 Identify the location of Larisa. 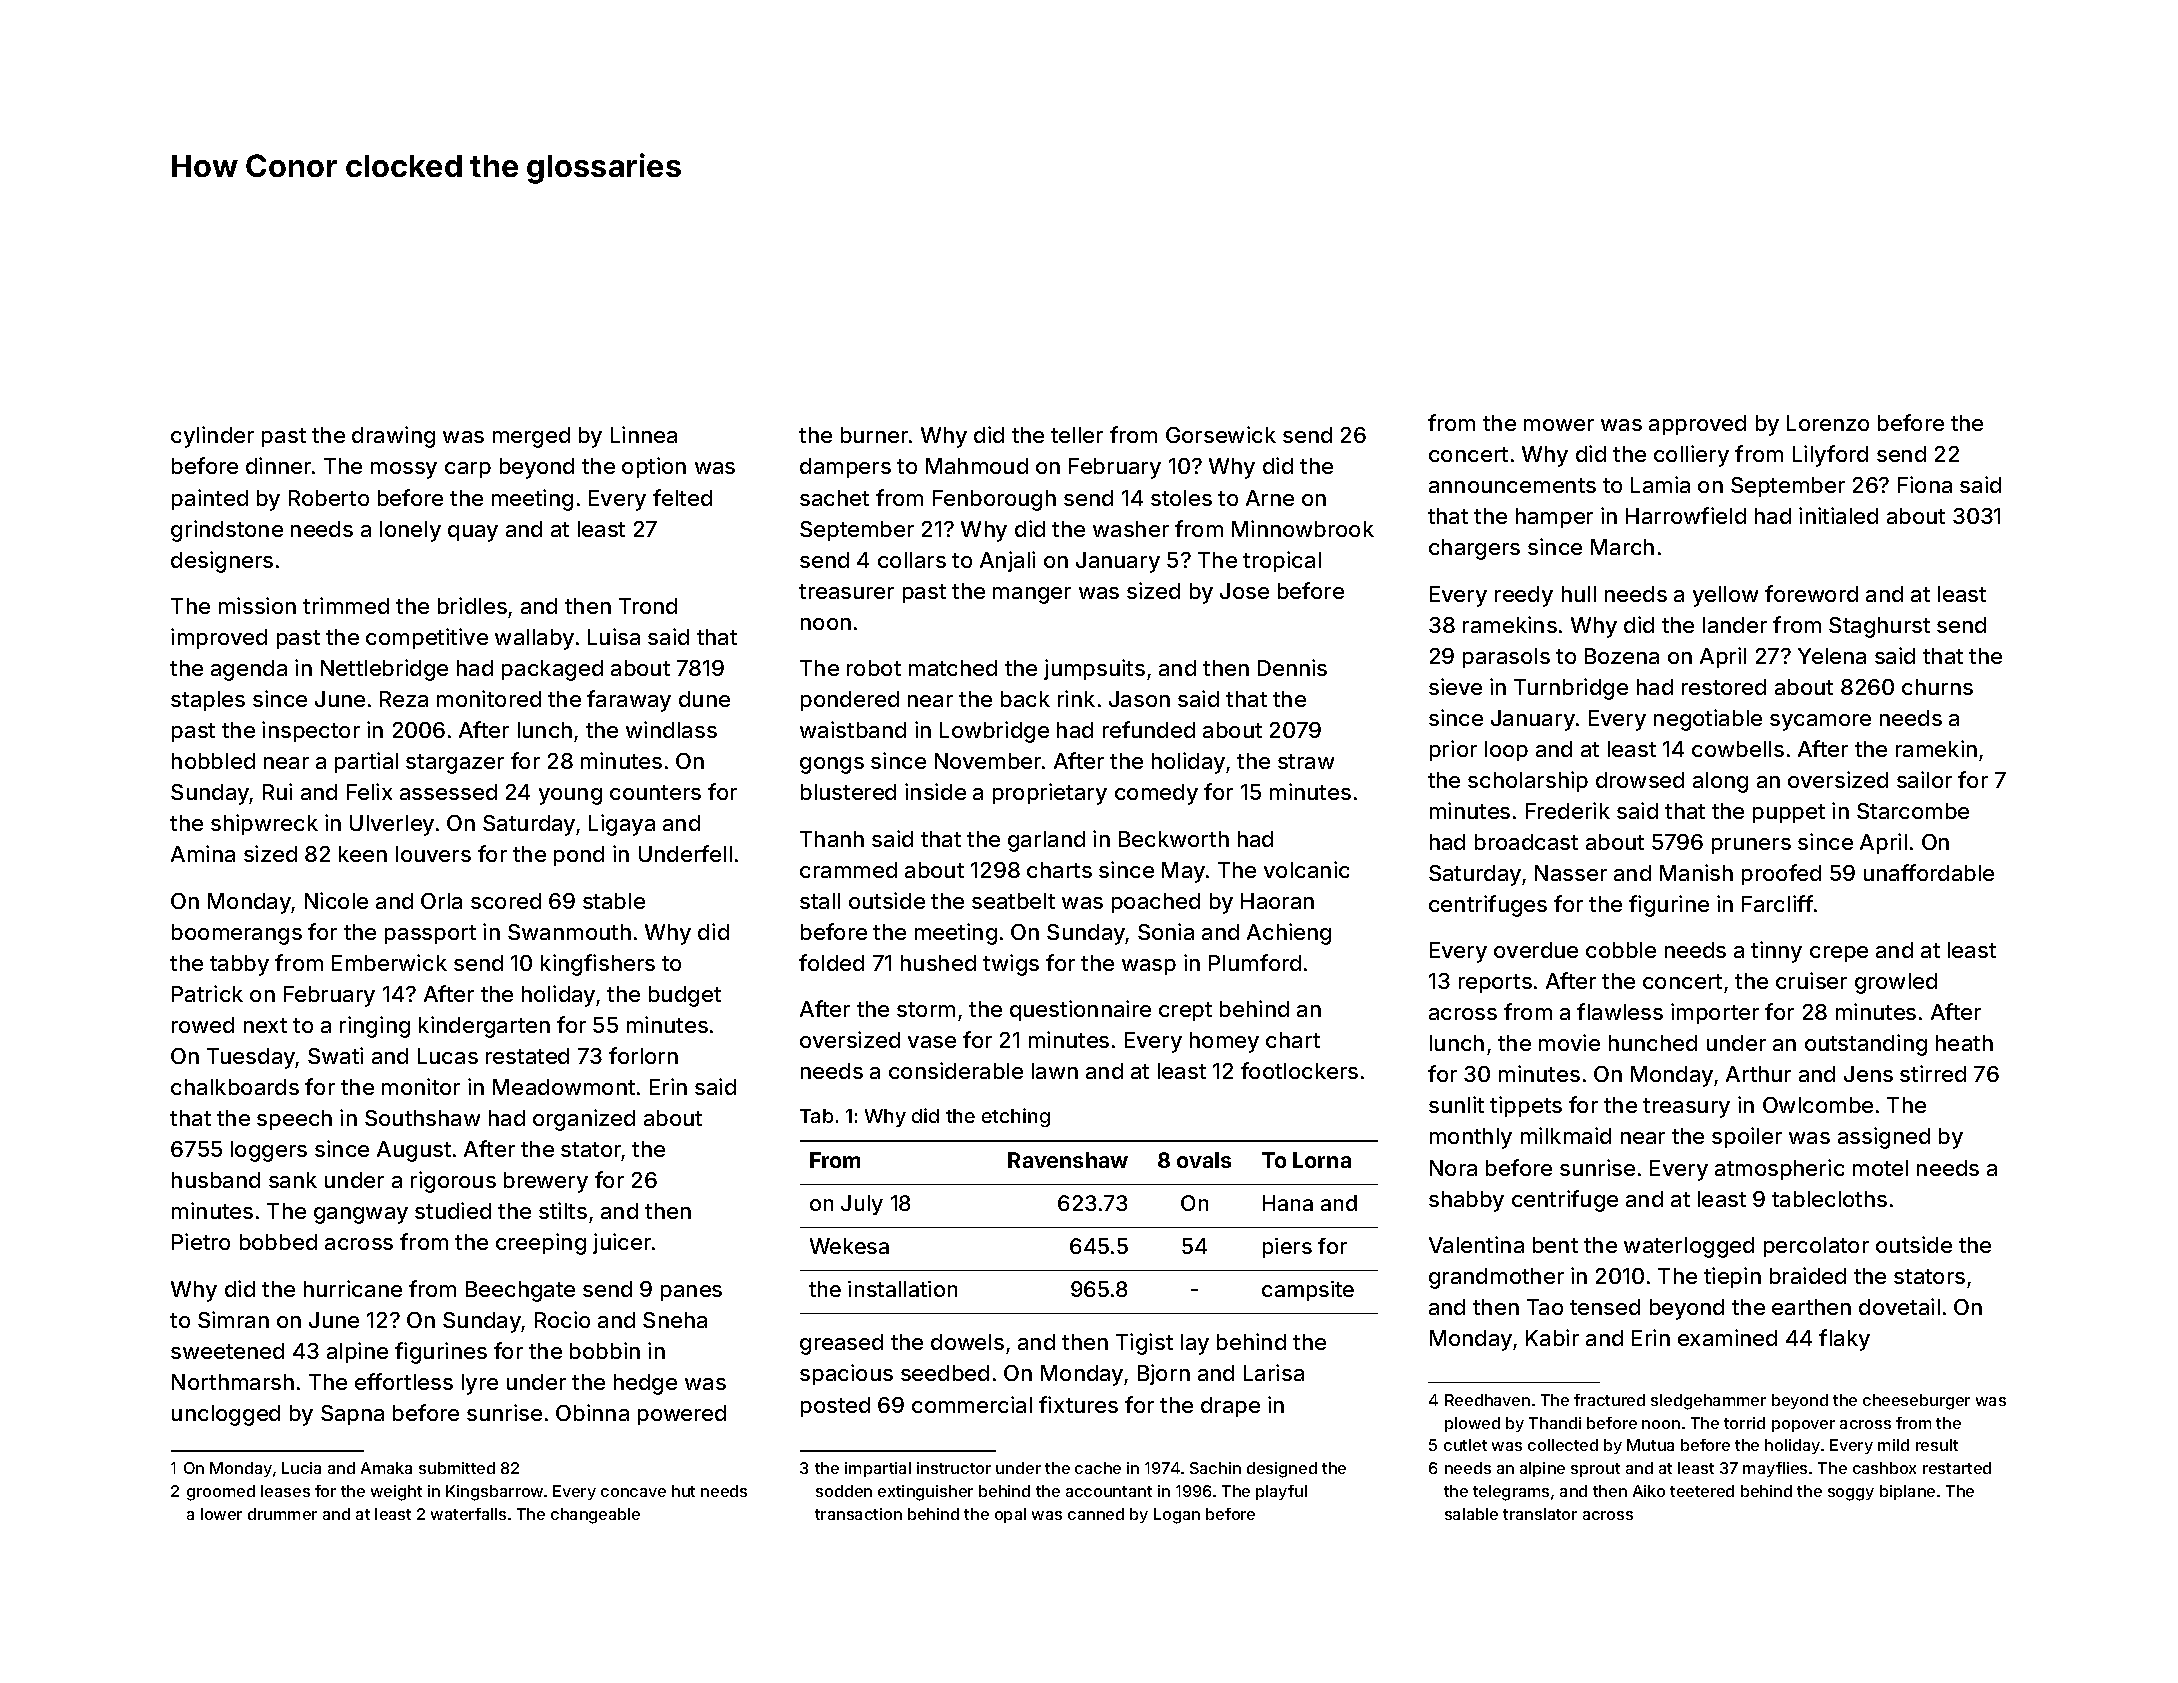
(1274, 1372).
